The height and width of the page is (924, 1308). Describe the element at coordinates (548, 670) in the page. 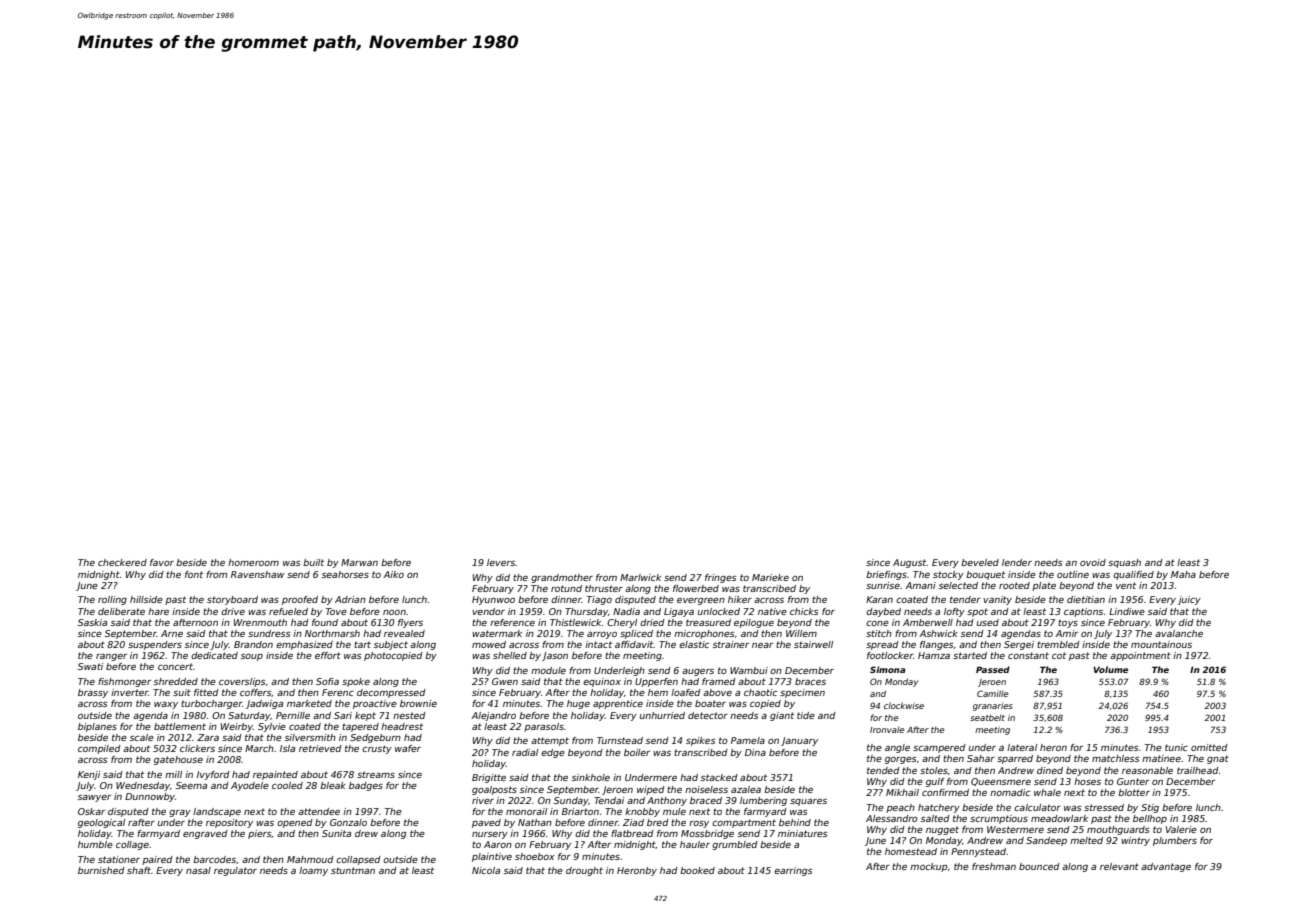

I see `module` at that location.
